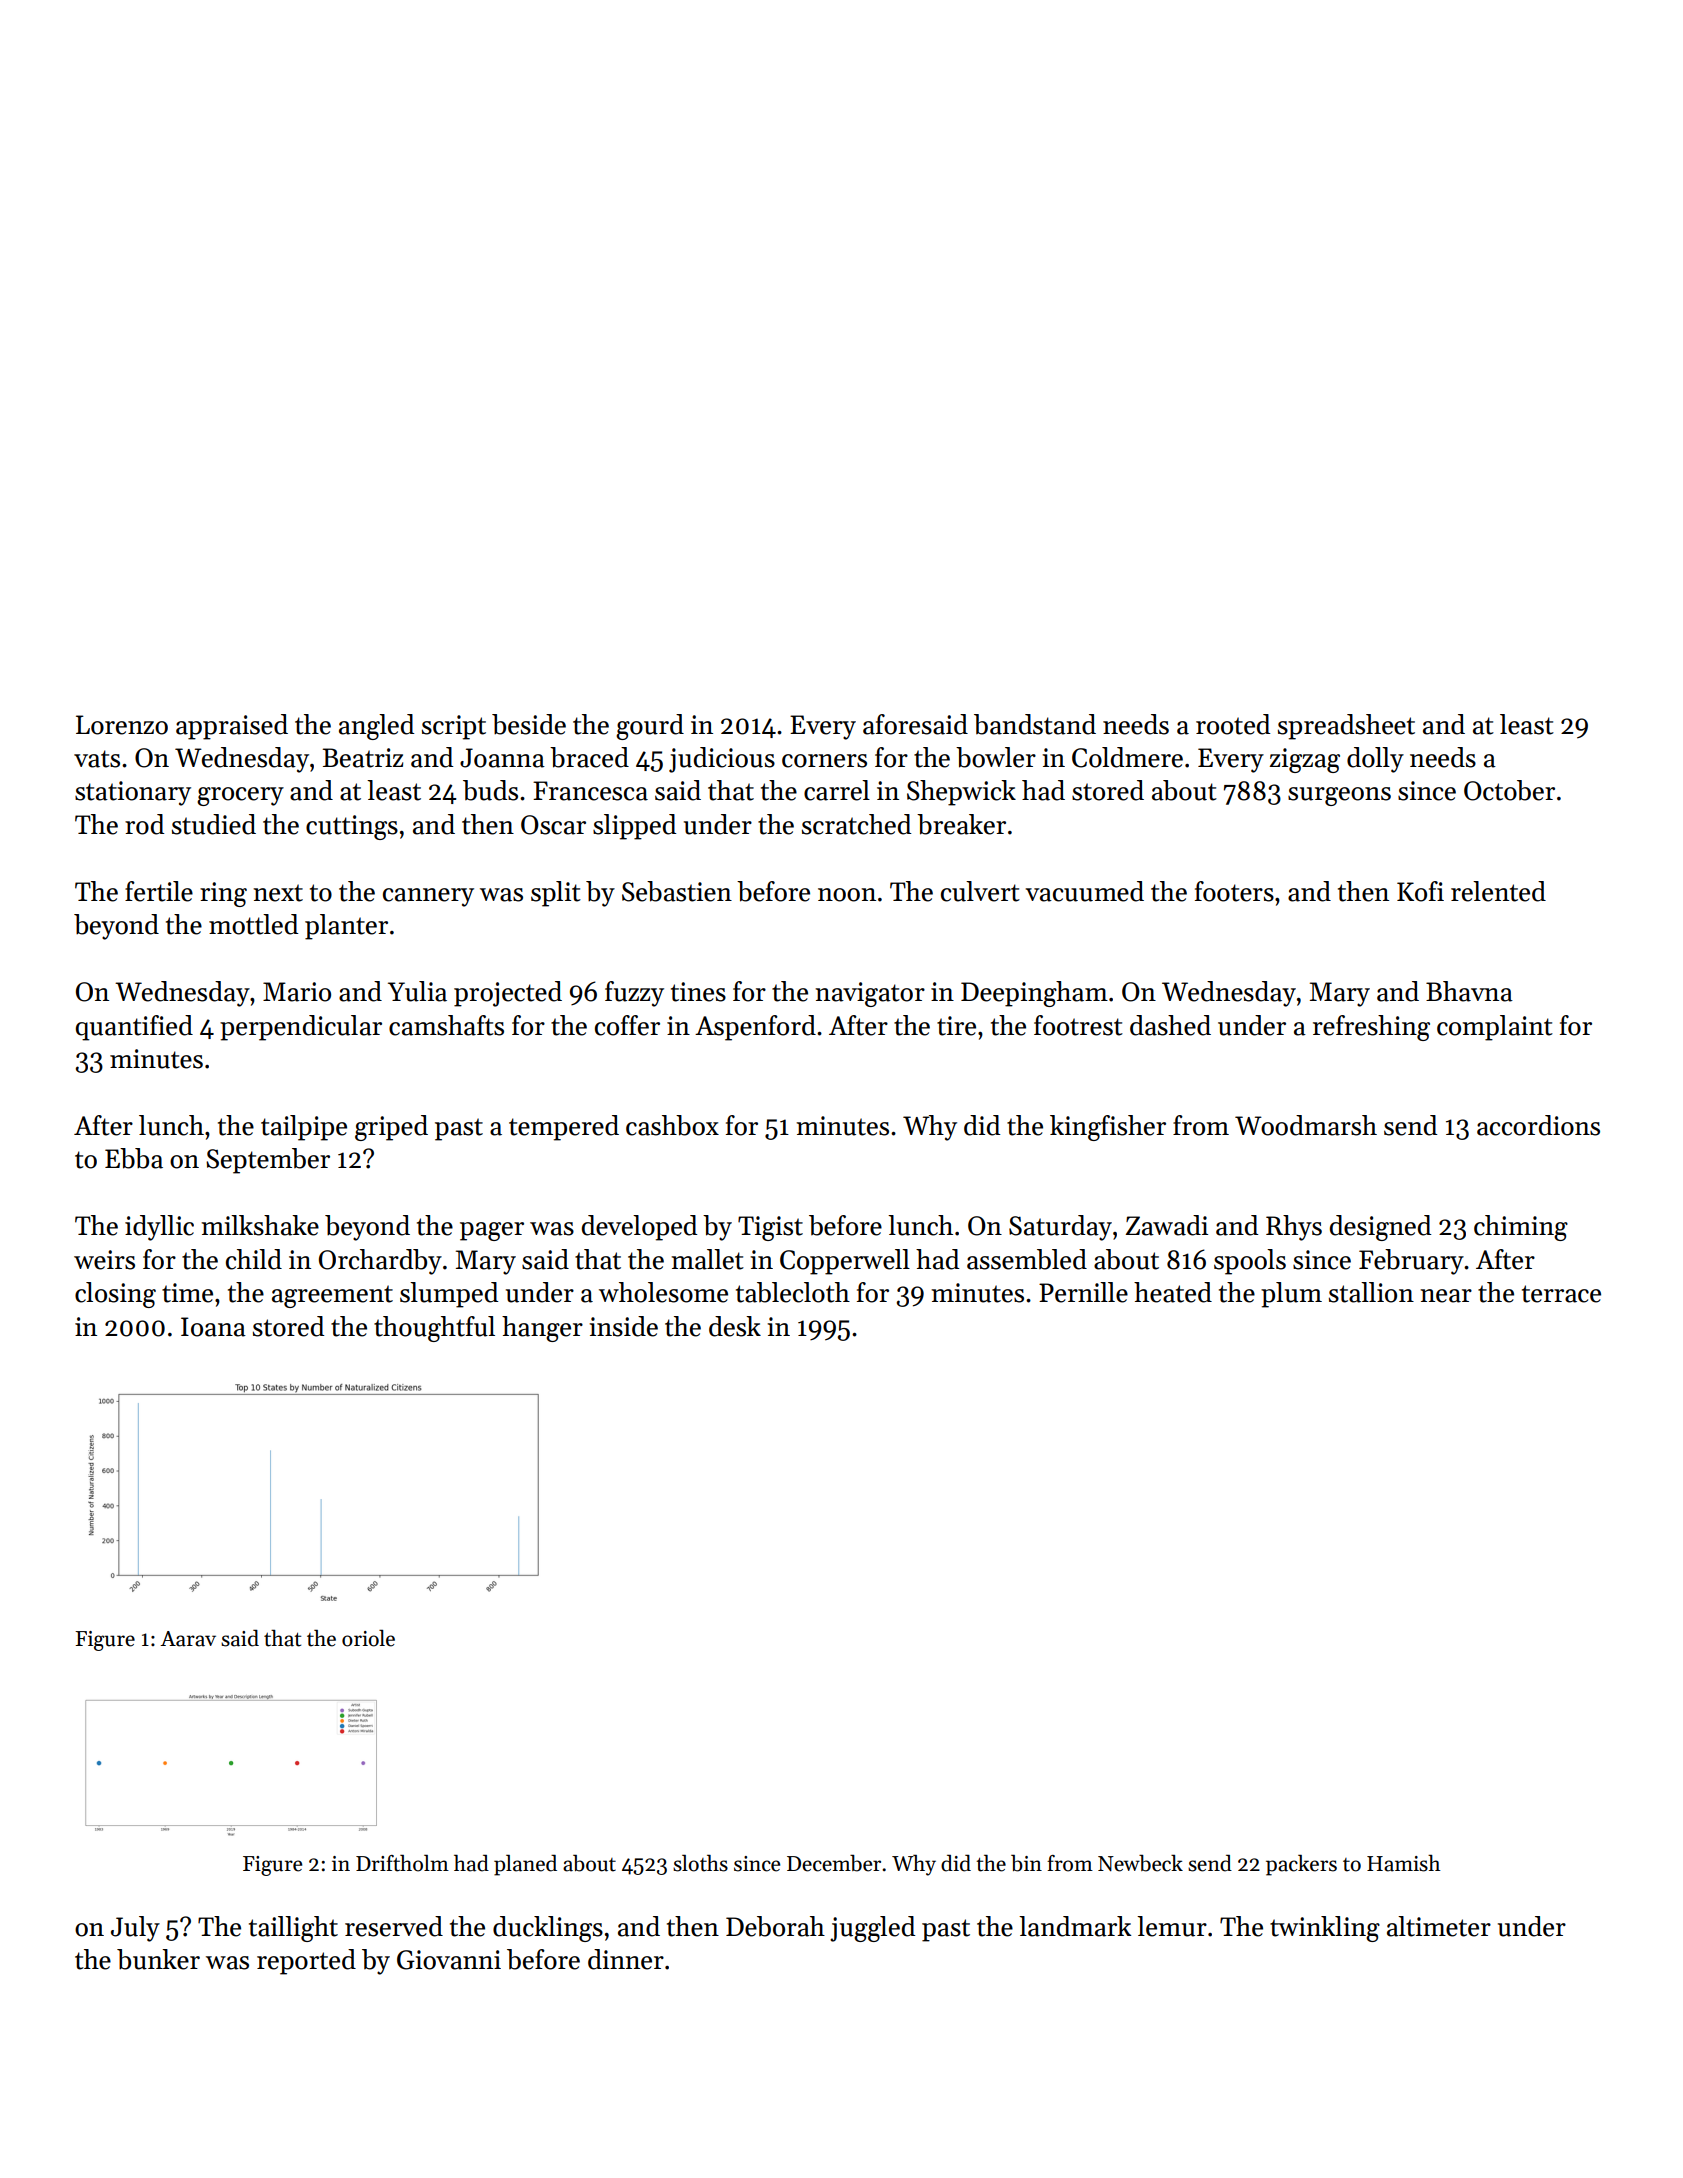  What do you see at coordinates (845, 1262) in the page?
I see `Copperwell` at bounding box center [845, 1262].
